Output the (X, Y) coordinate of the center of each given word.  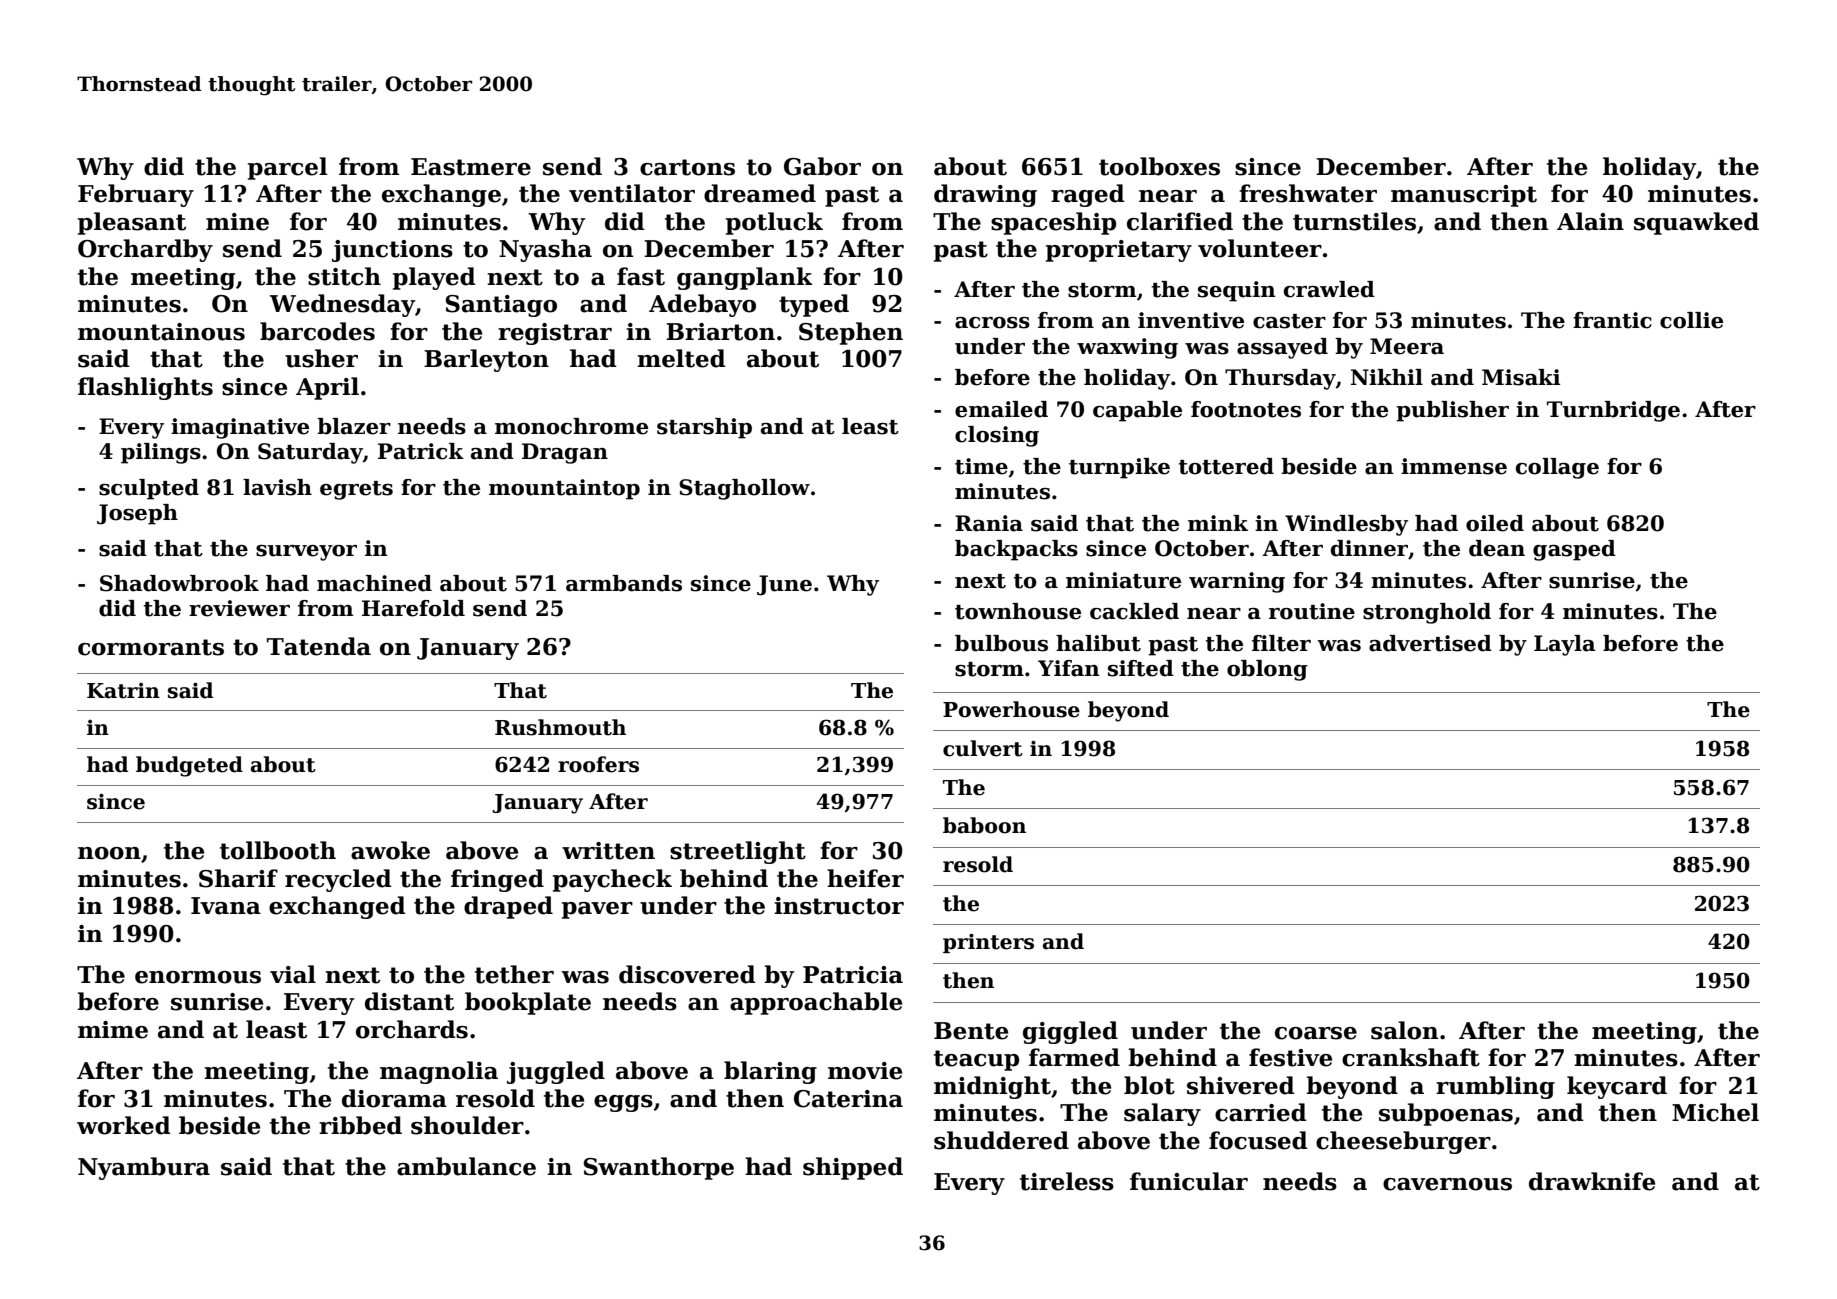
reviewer (239, 608)
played (434, 278)
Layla (1565, 645)
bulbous (1001, 643)
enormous (198, 977)
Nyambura (144, 1168)
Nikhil (1387, 377)
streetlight (738, 852)
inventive (1191, 320)
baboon (984, 825)
